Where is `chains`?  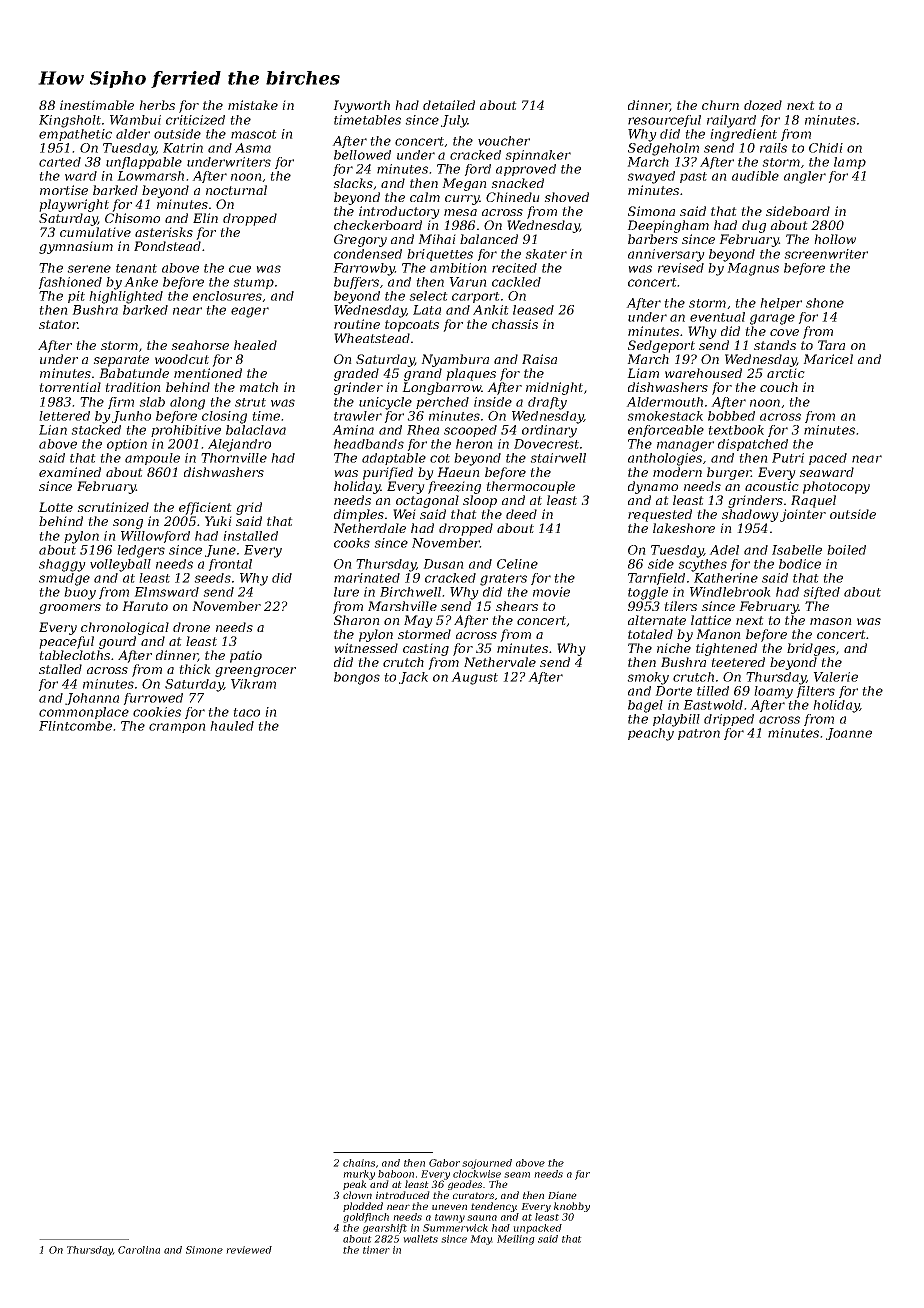 chains is located at coordinates (359, 1163).
